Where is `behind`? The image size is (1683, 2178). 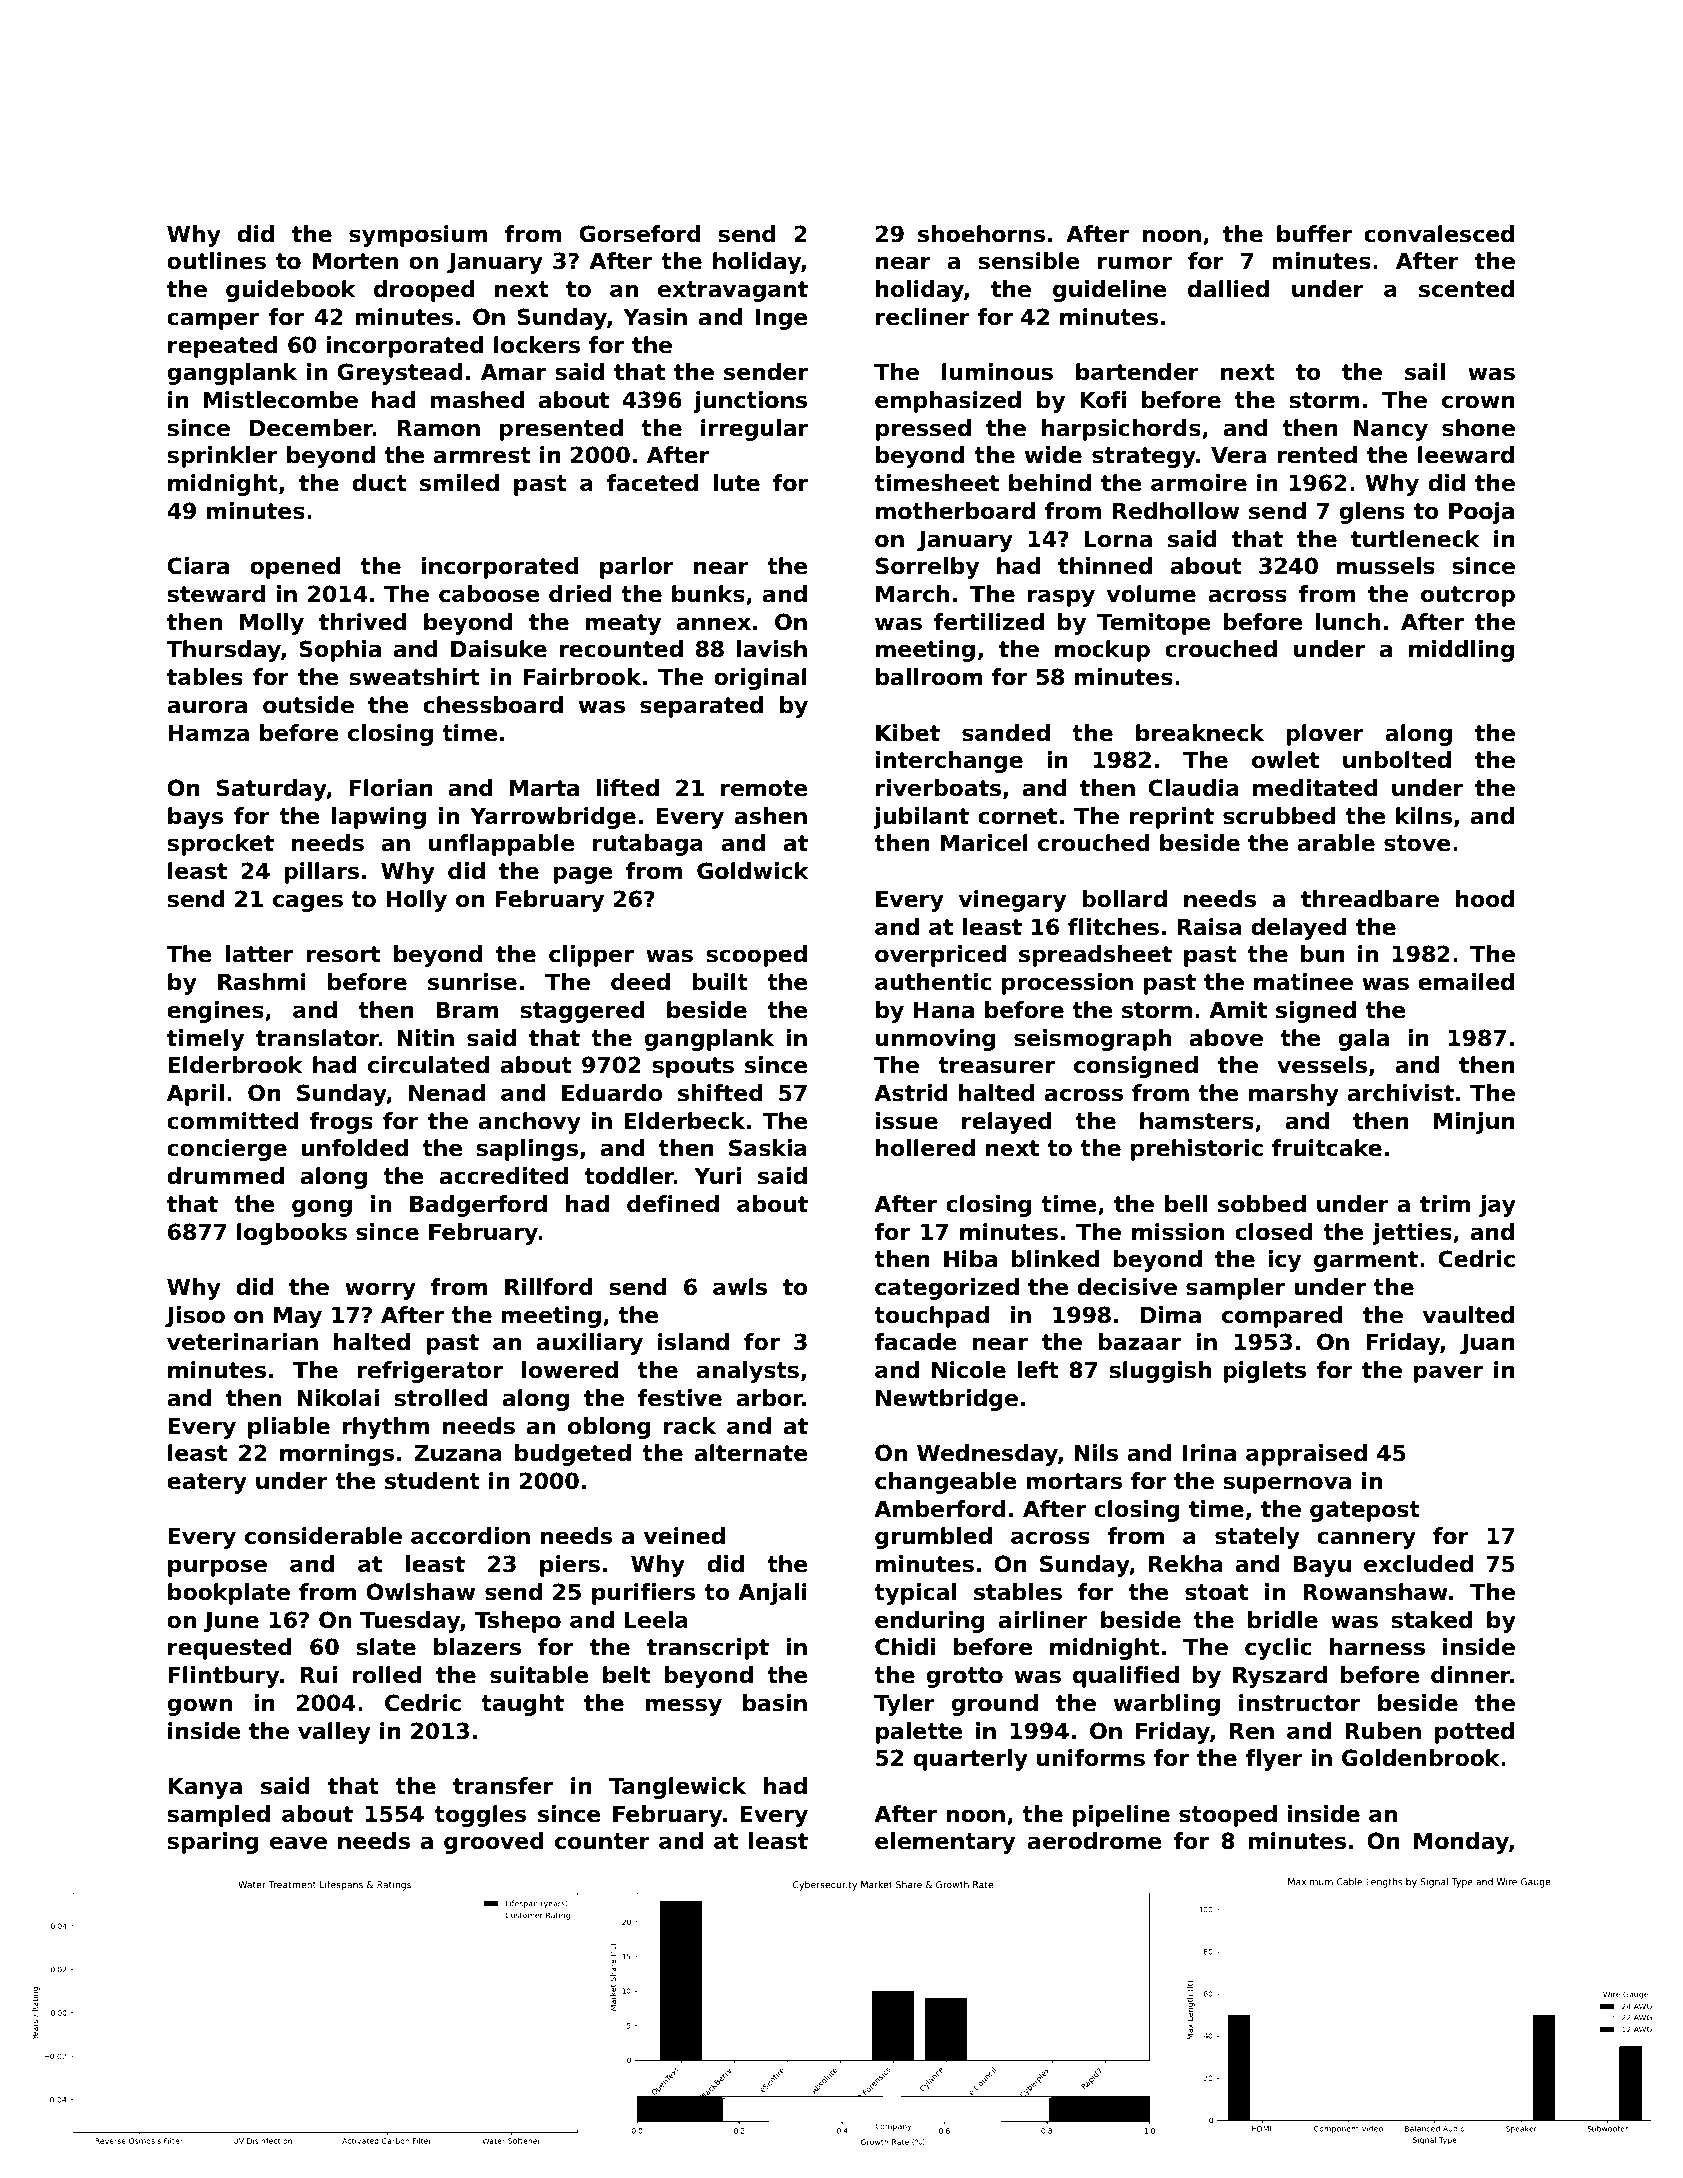 behind is located at coordinates (1050, 483).
